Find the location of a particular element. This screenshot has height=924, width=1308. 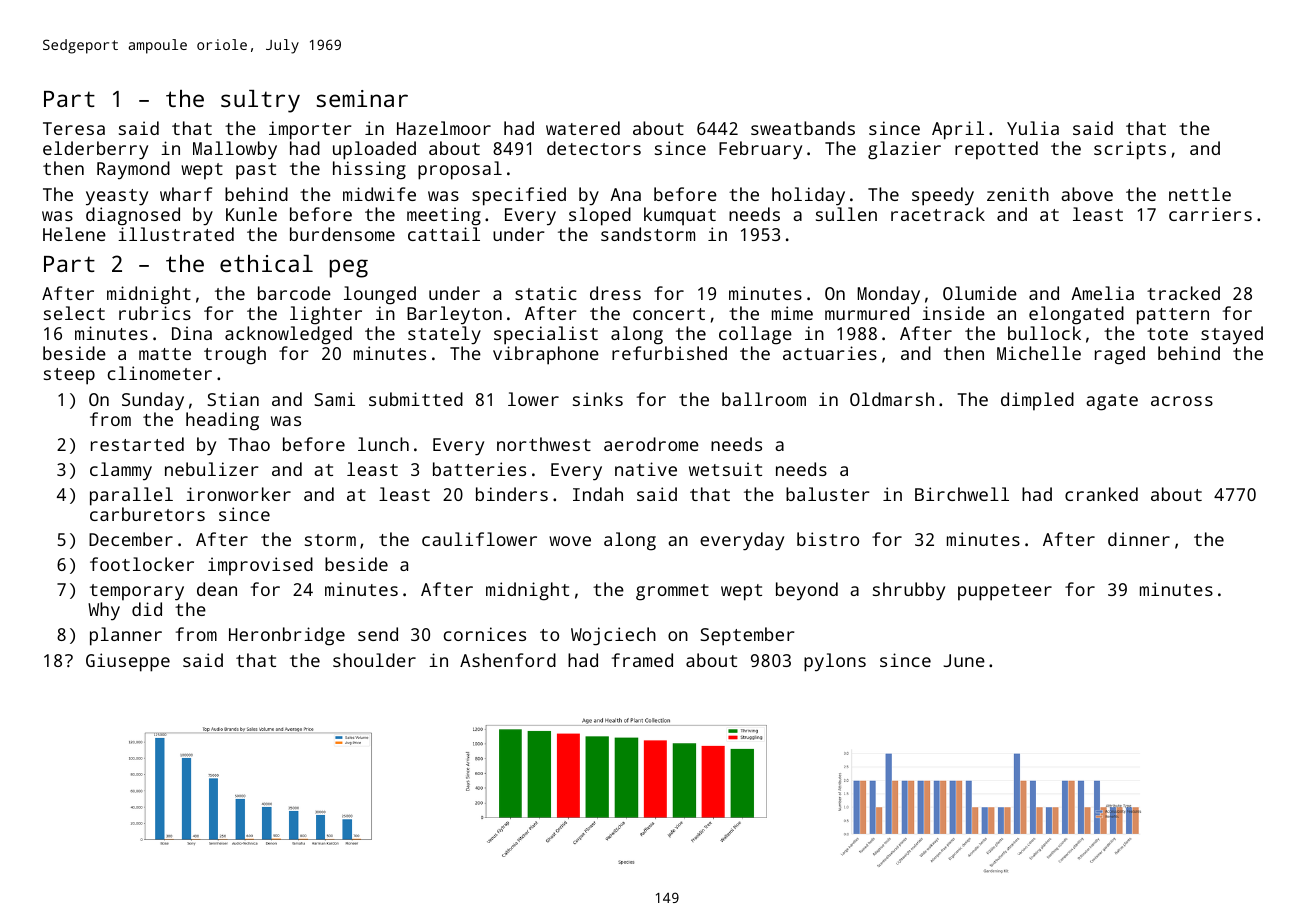

lunch is located at coordinates (383, 444).
